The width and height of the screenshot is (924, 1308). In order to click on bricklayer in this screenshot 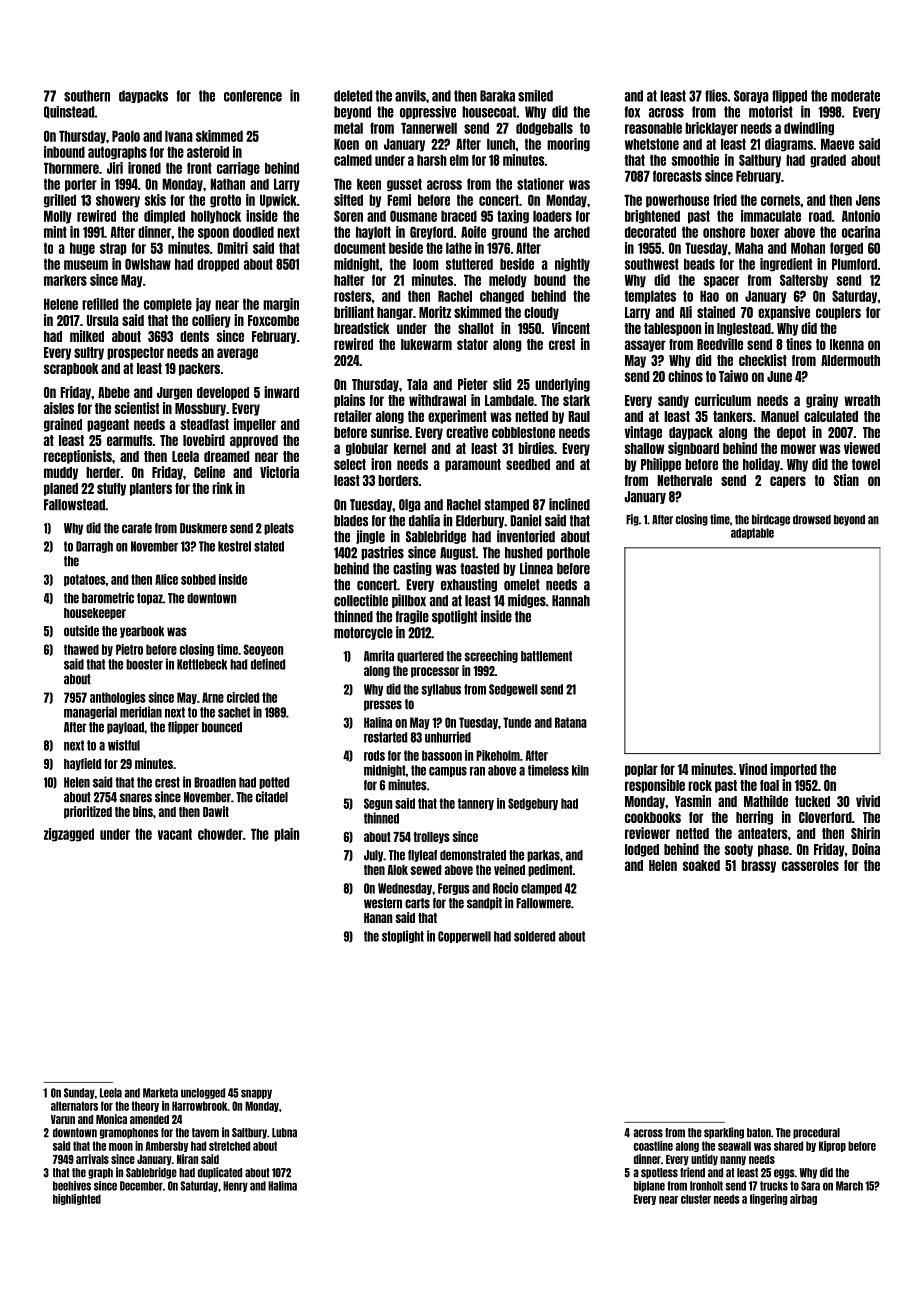, I will do `click(711, 129)`.
